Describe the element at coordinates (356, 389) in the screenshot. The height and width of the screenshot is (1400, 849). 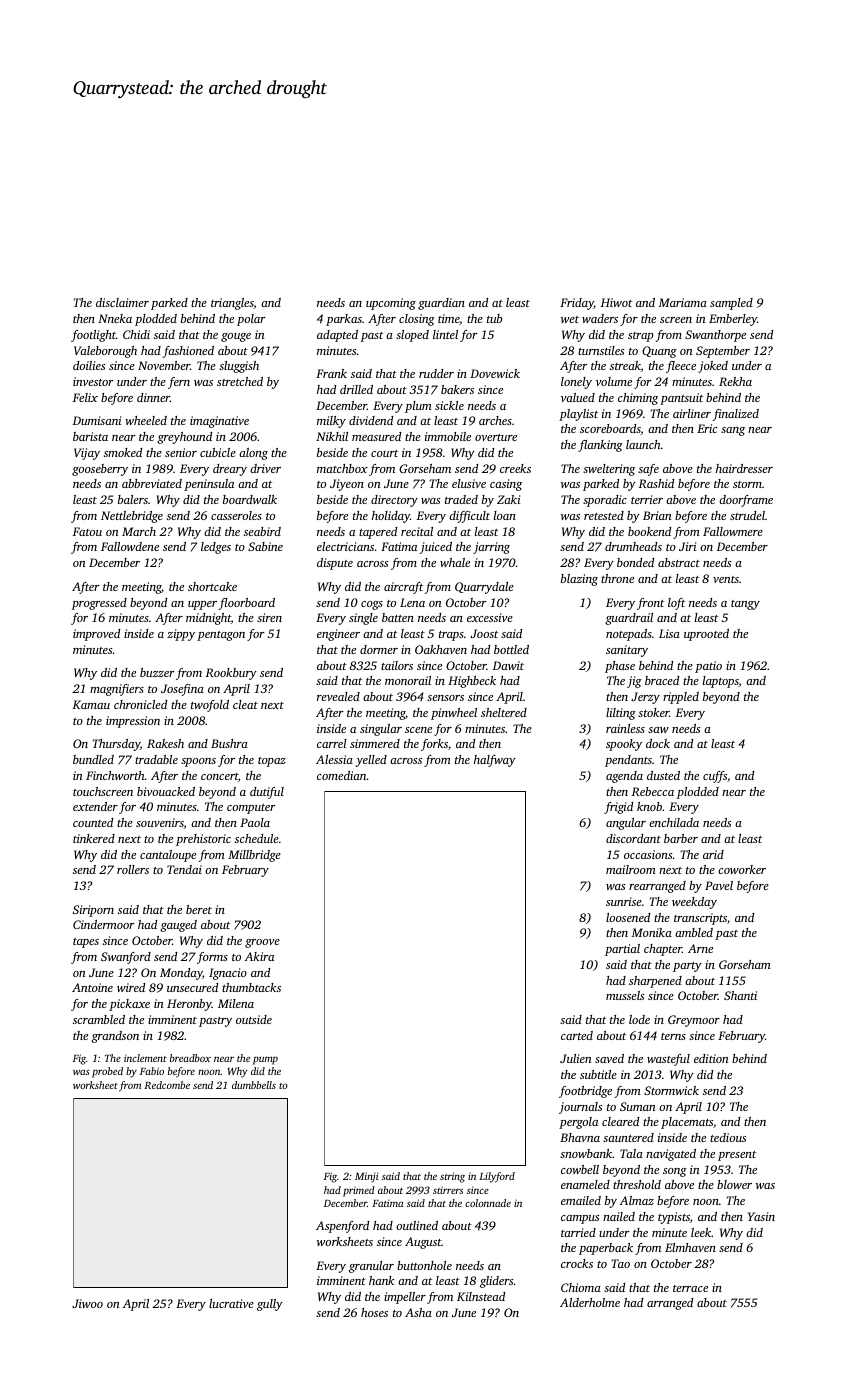
I see `drilled` at that location.
